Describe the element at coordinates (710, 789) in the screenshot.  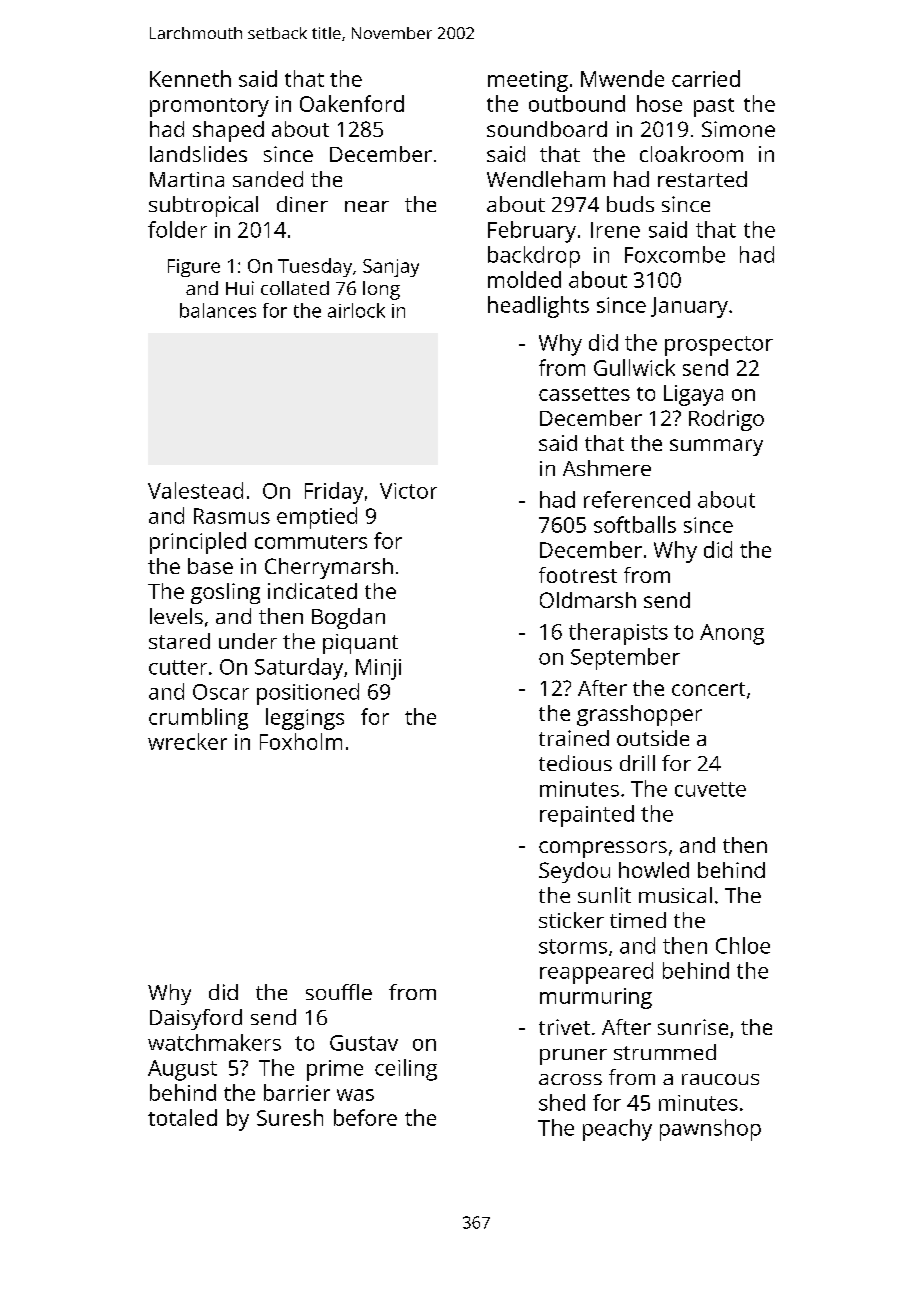
I see `cuvette` at that location.
